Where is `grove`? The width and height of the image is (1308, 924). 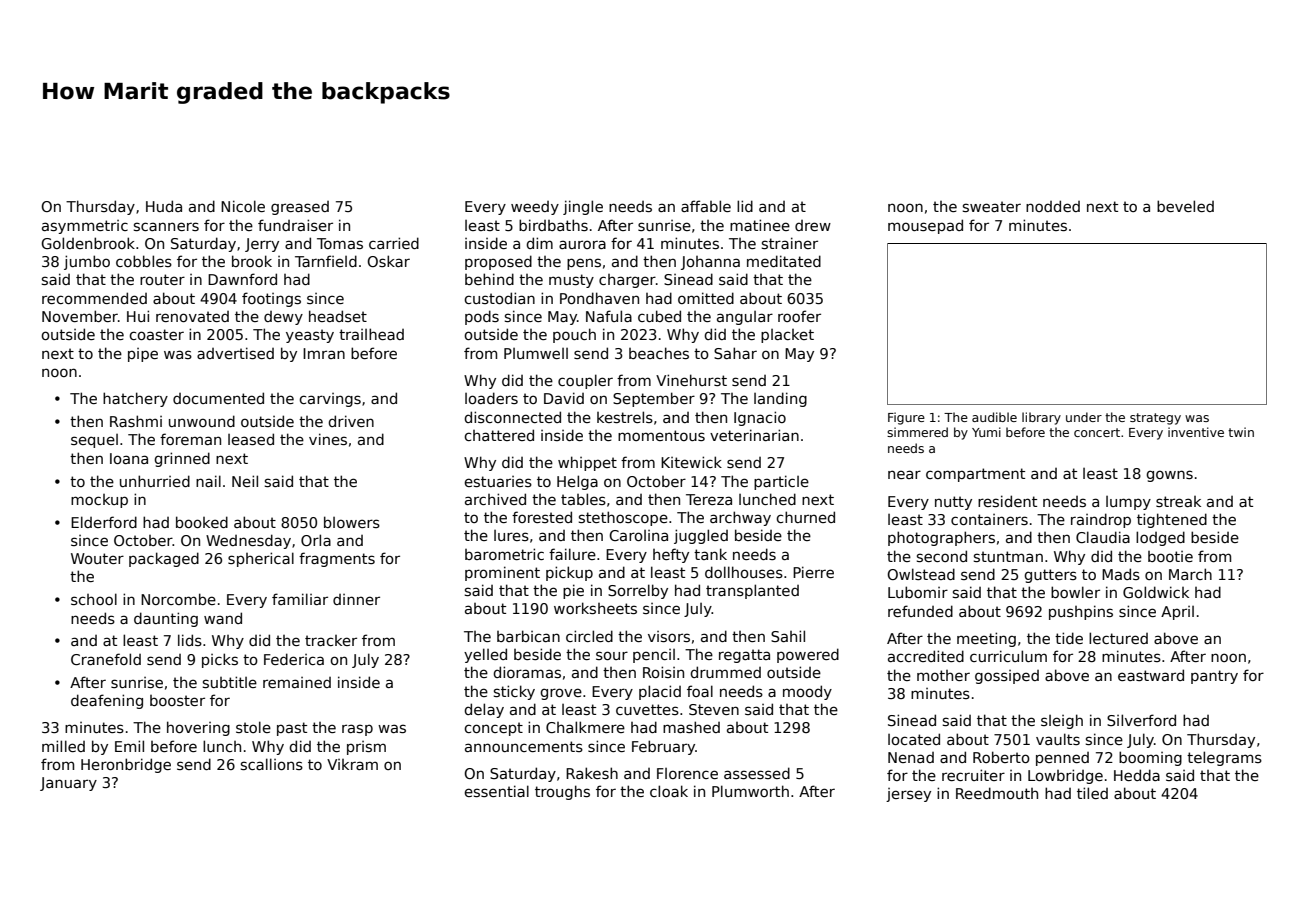
grove is located at coordinates (561, 694).
